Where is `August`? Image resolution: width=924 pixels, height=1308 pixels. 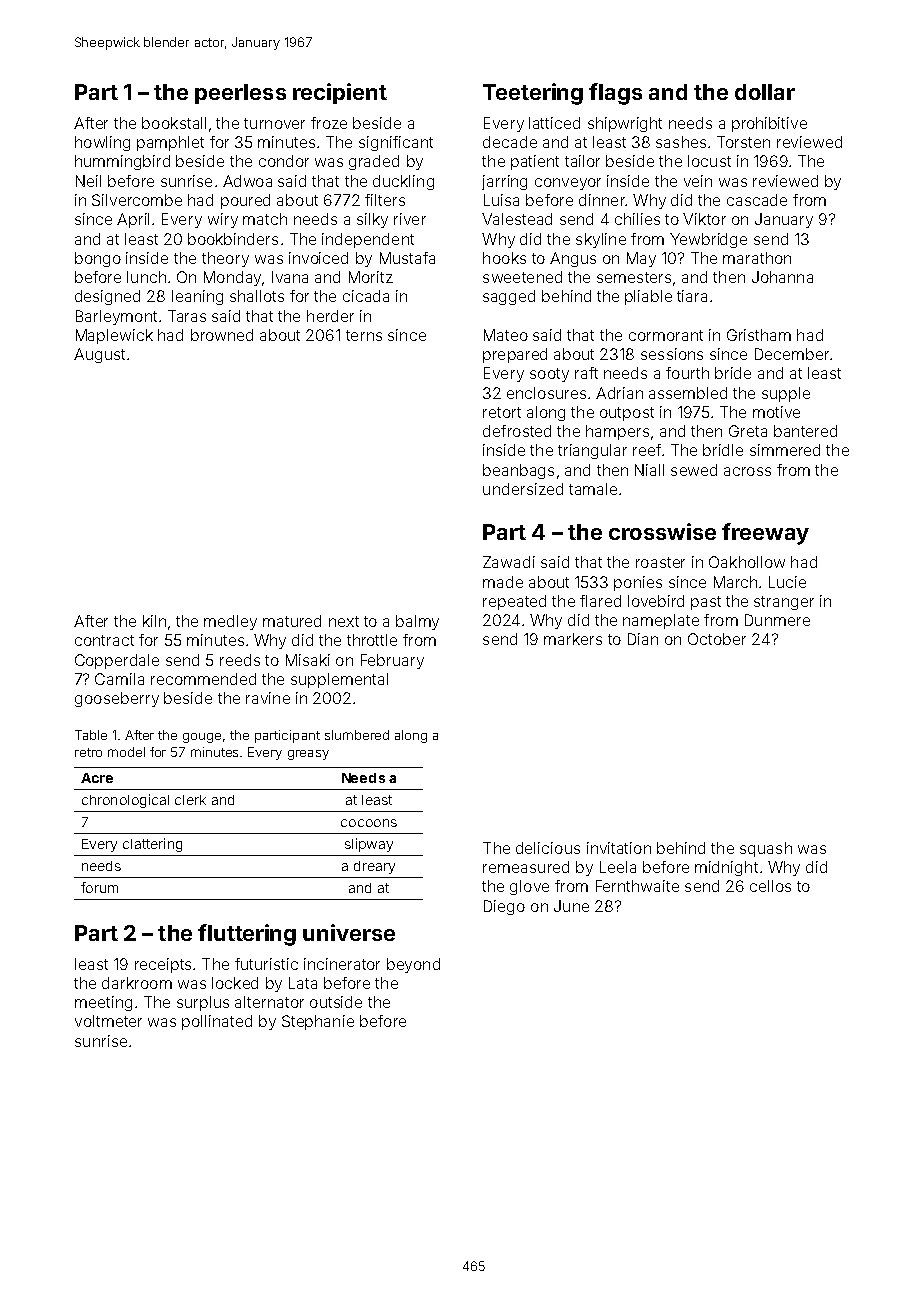
August is located at coordinates (99, 355).
